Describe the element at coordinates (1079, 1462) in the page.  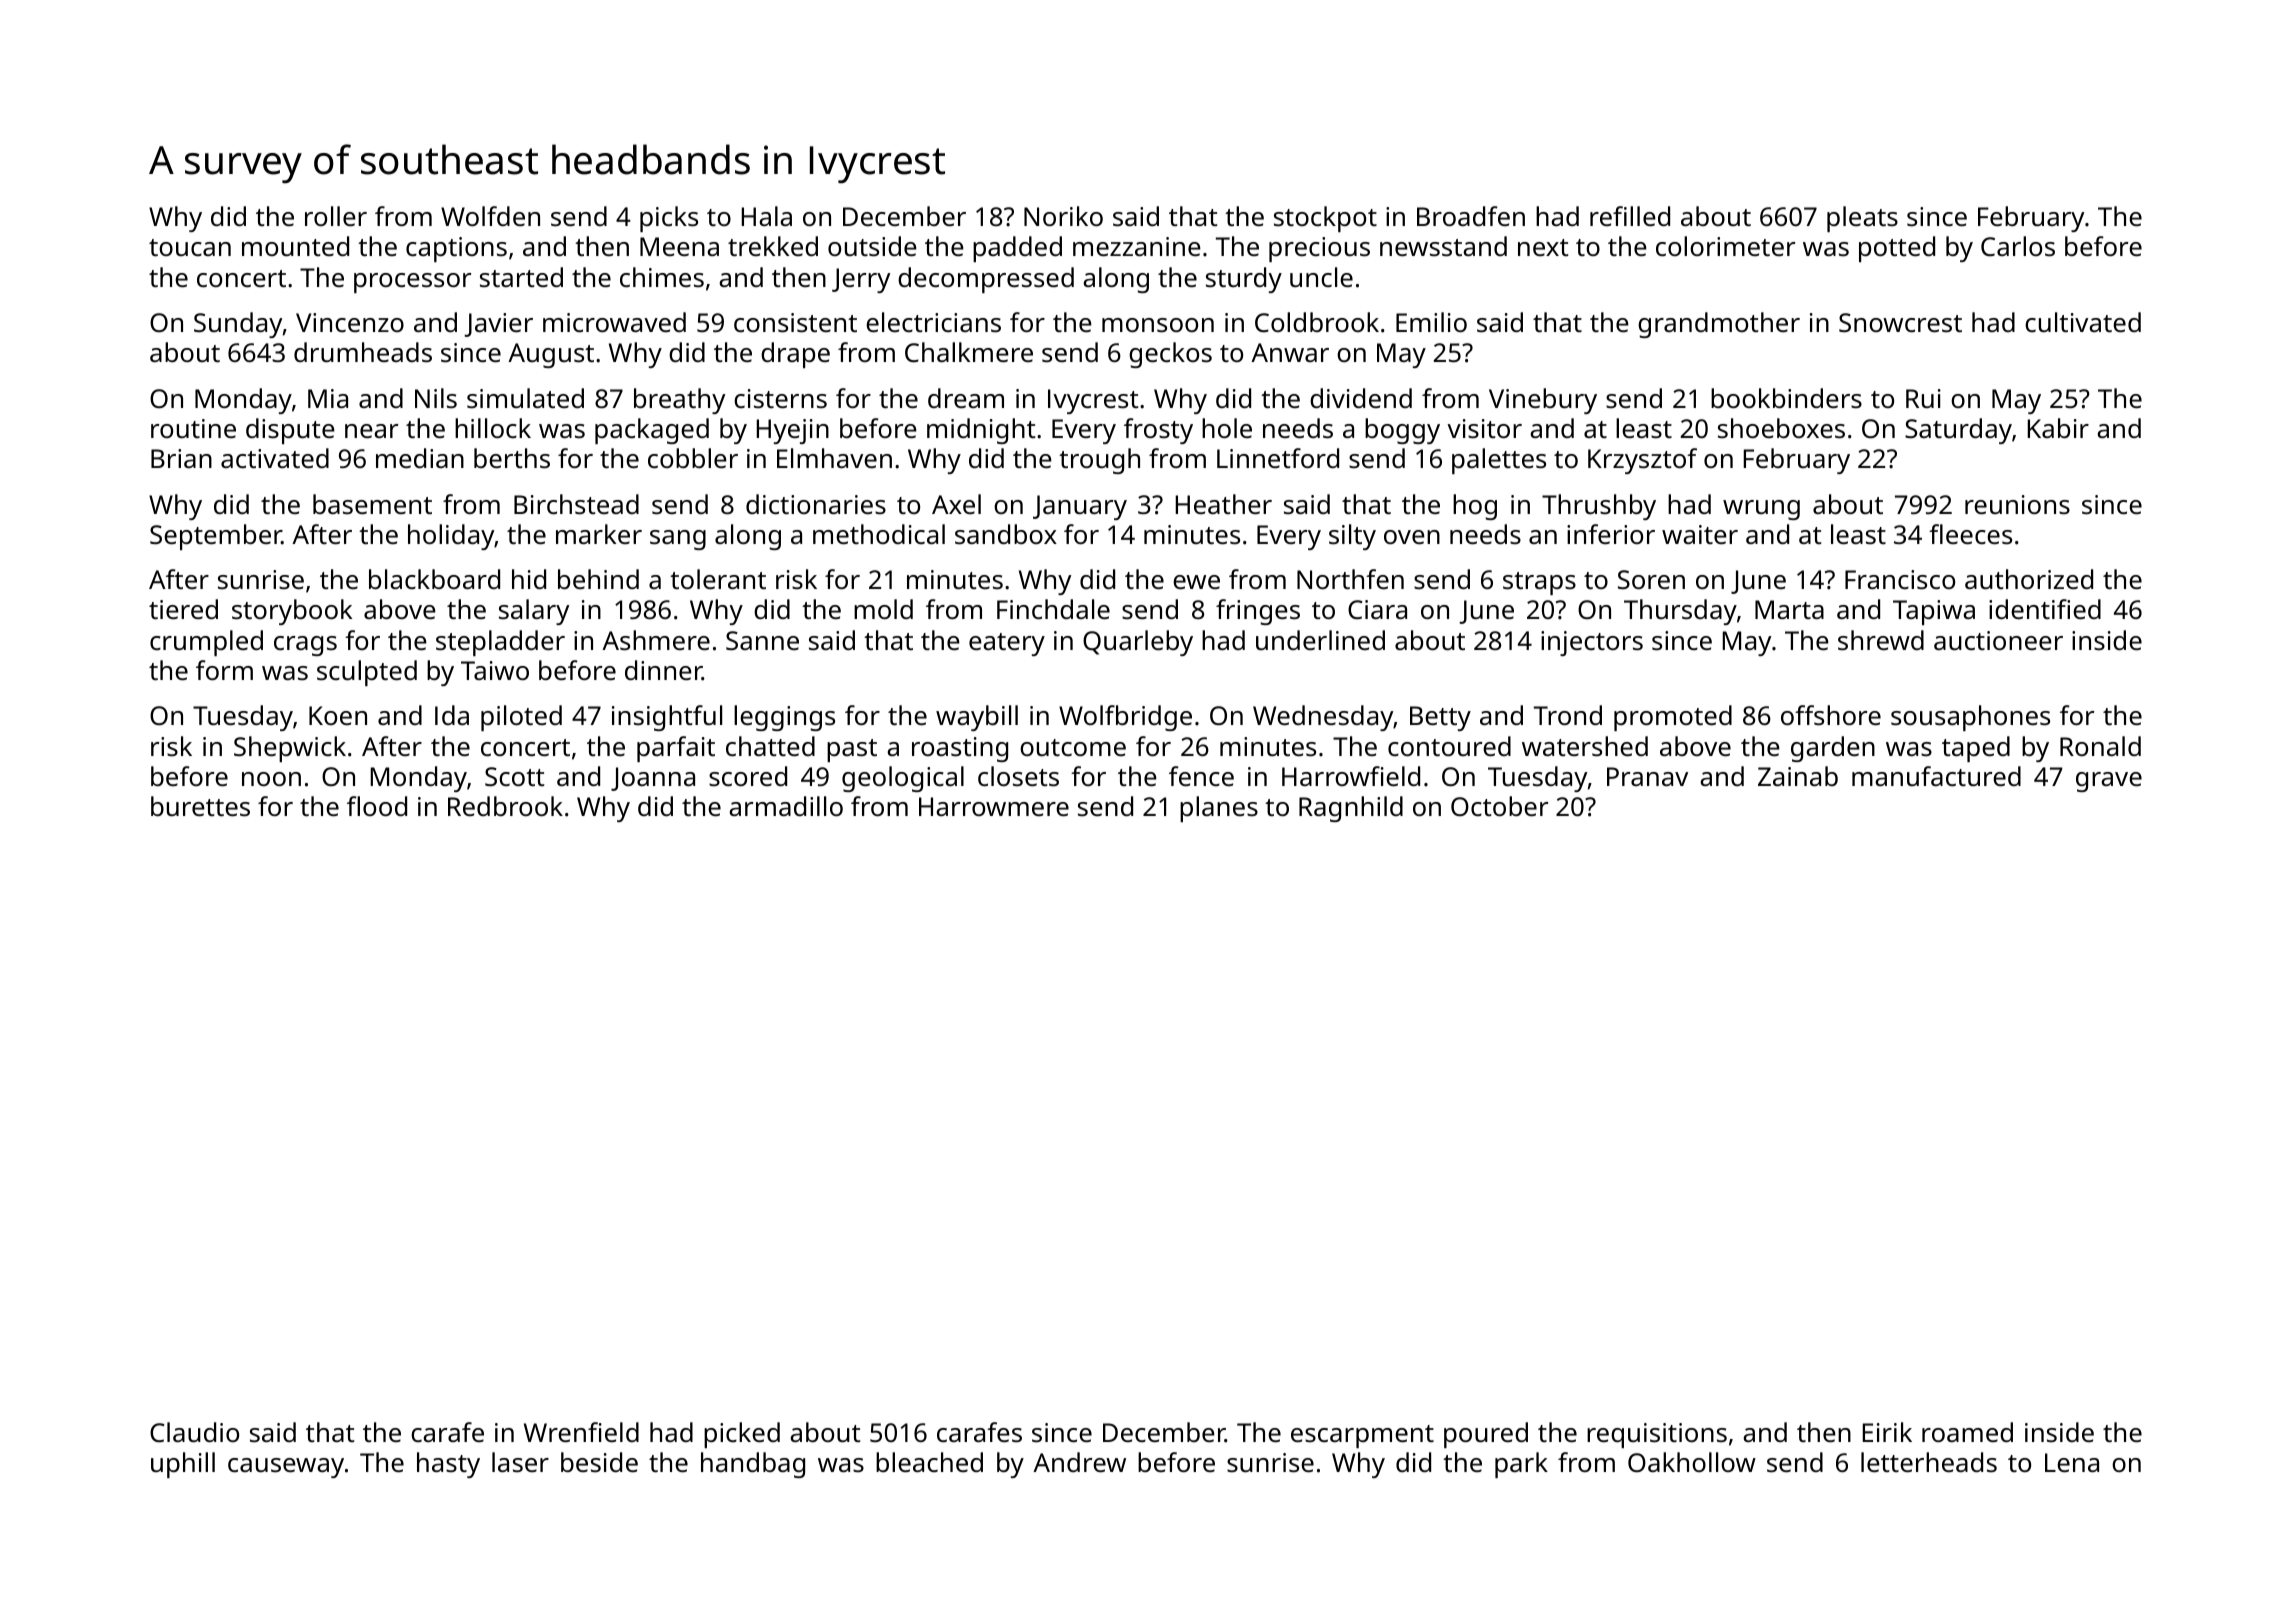
I see `Andrew` at that location.
